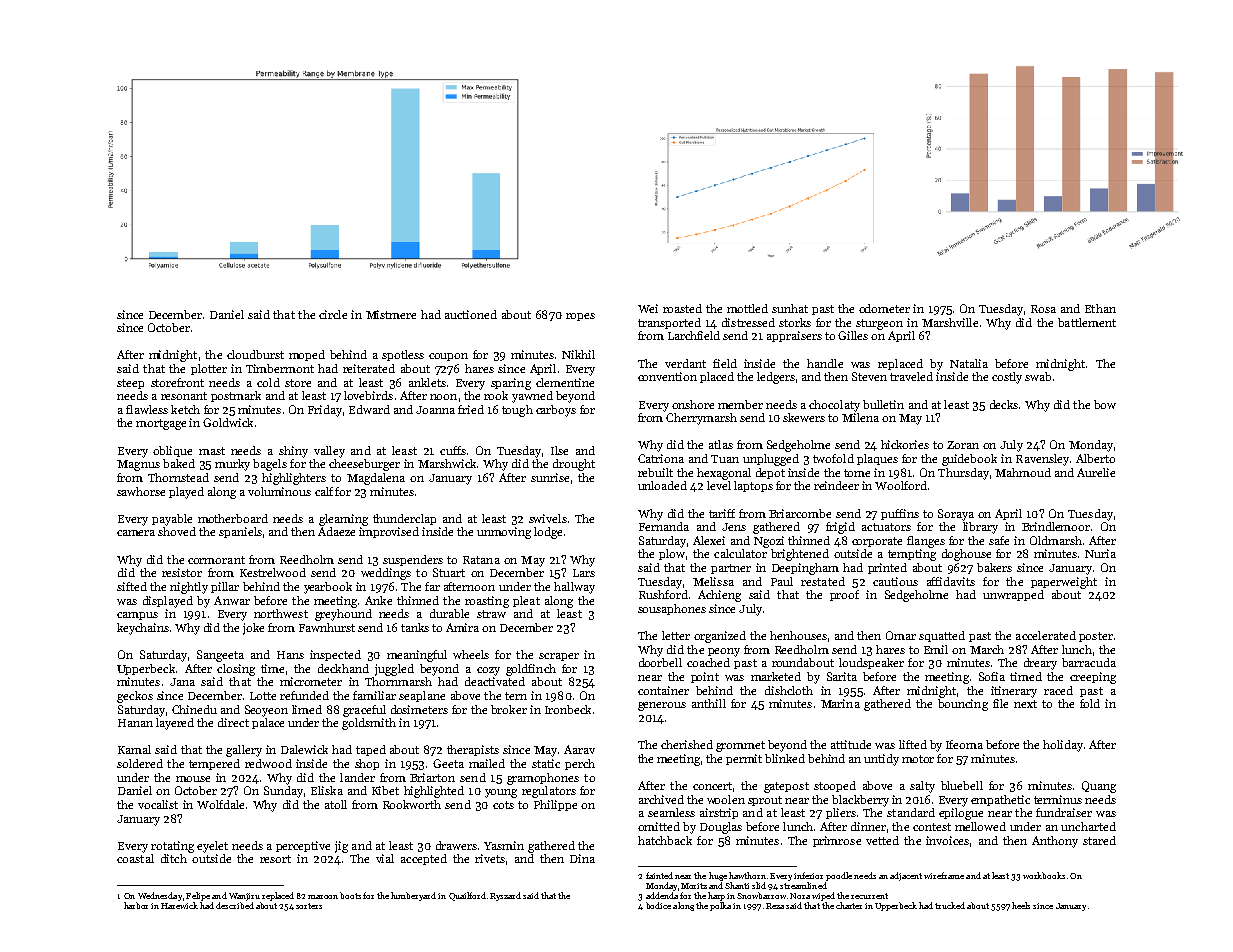 This image has height=952, width=1233. Describe the element at coordinates (682, 308) in the image. I see `roasted` at that location.
